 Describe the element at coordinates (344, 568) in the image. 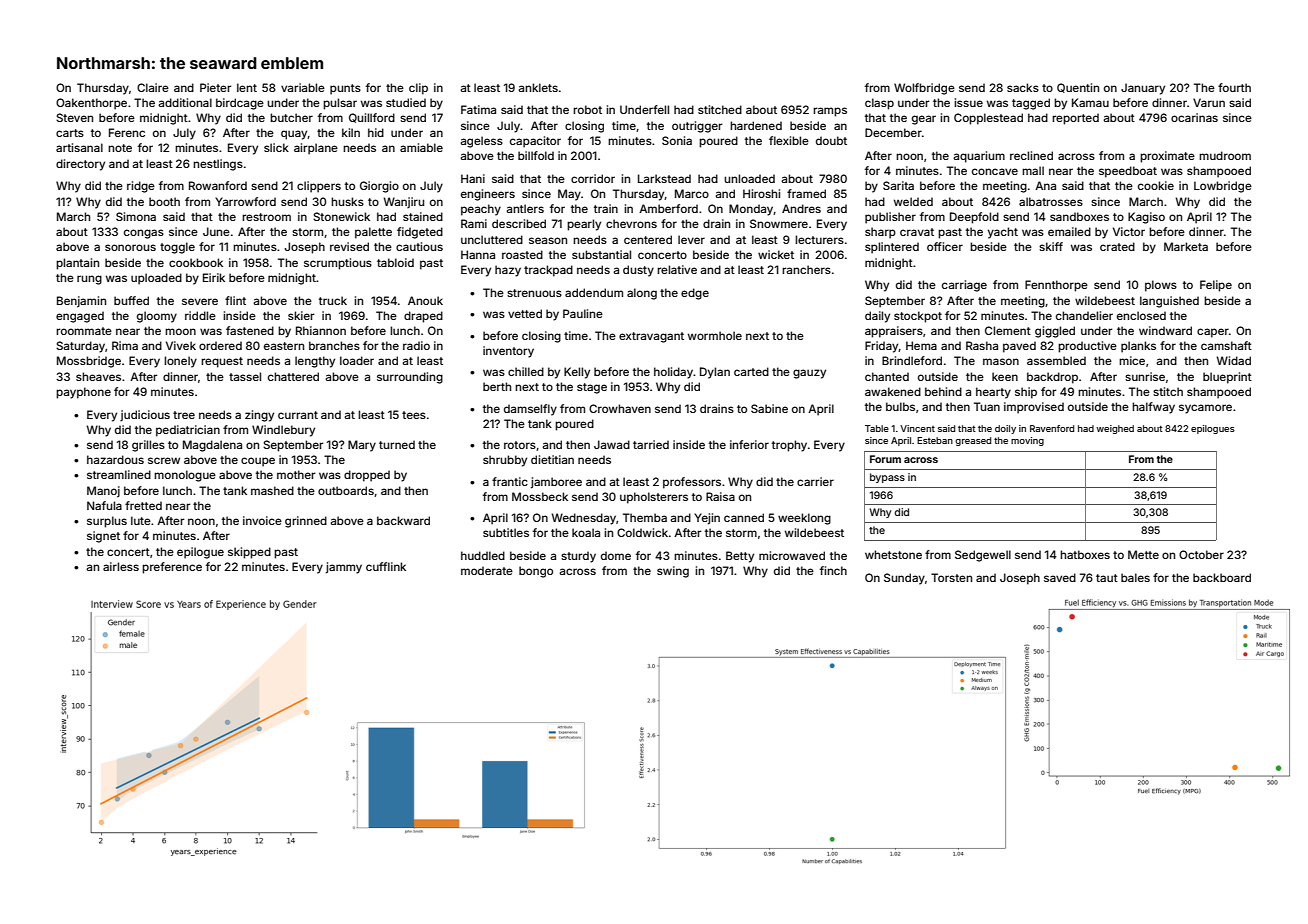

I see `jammy` at that location.
